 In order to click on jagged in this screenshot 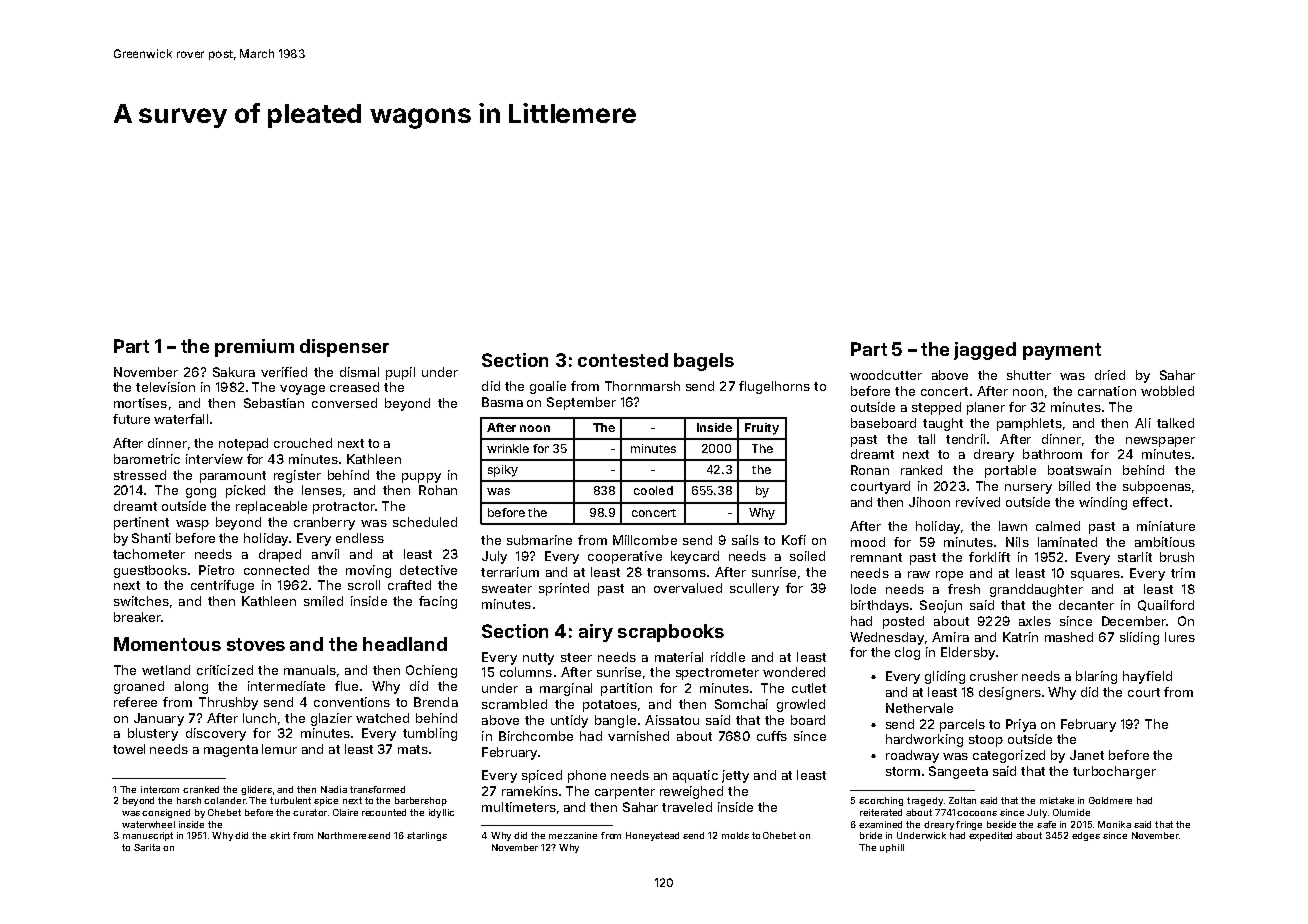, I will do `click(985, 351)`.
